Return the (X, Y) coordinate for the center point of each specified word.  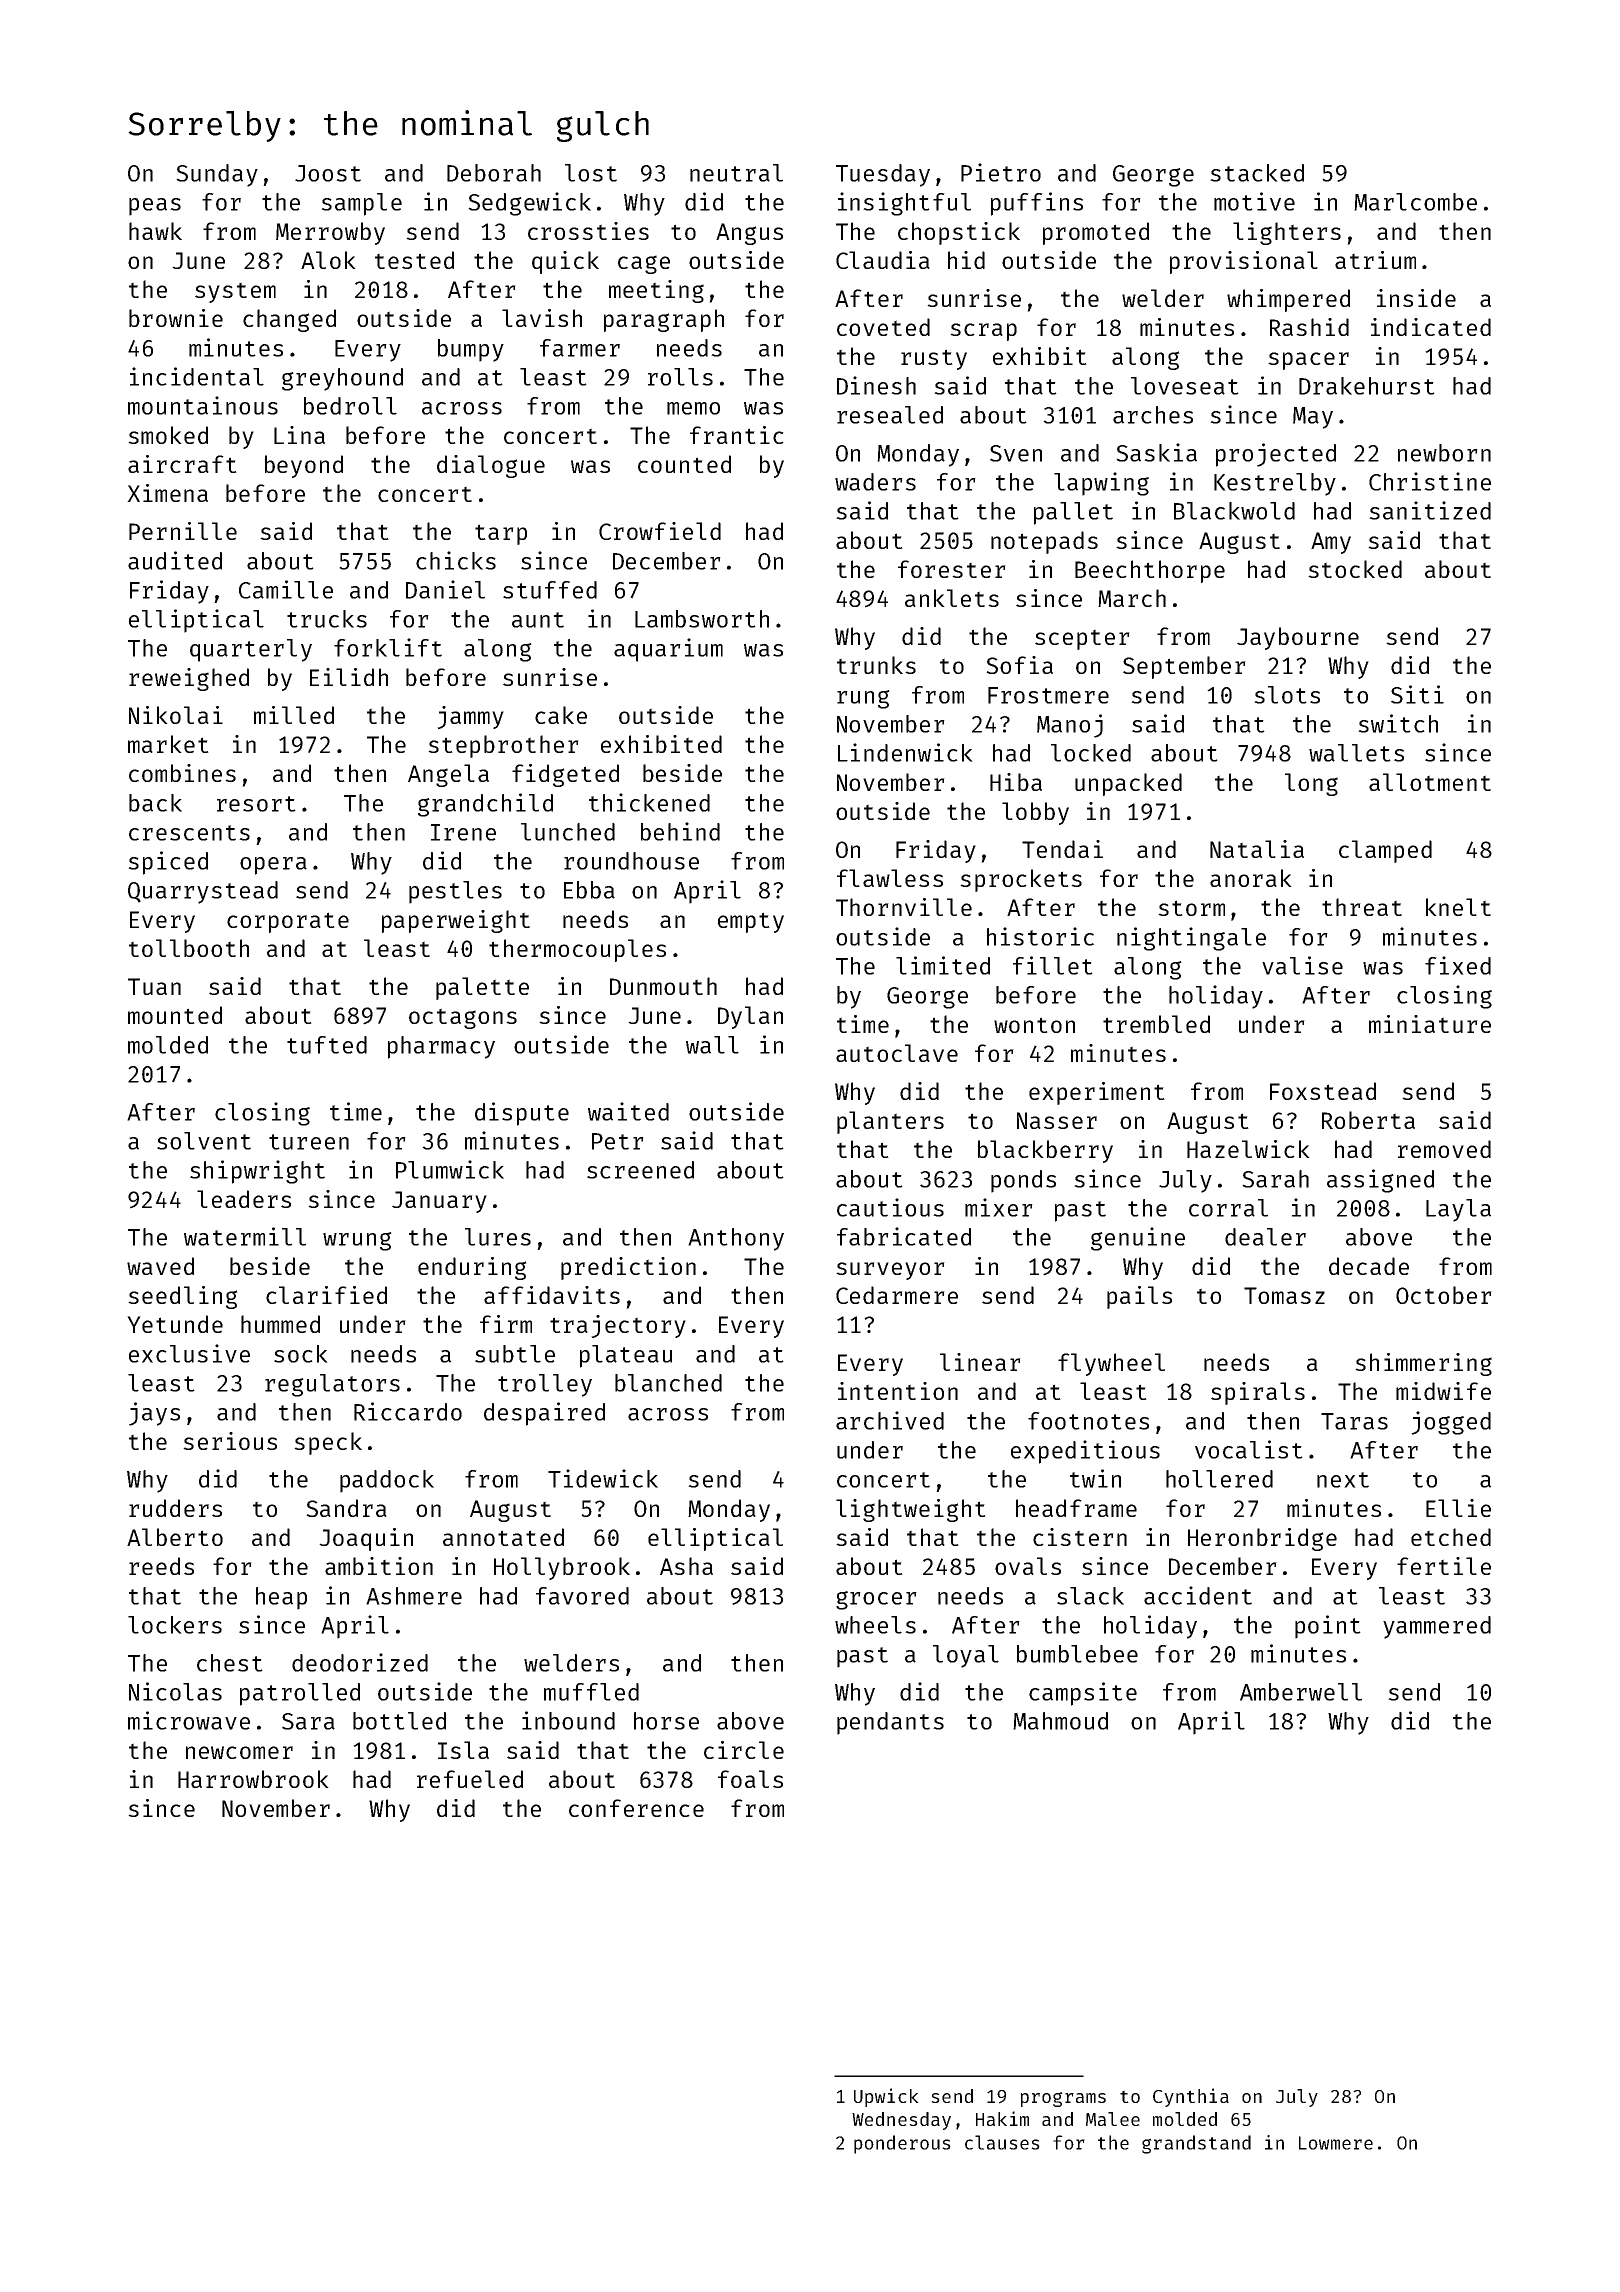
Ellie (1458, 1508)
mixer (999, 1207)
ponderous (902, 2144)
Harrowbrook (253, 1779)
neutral (736, 173)
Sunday (217, 175)
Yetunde (175, 1324)
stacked (1257, 173)
